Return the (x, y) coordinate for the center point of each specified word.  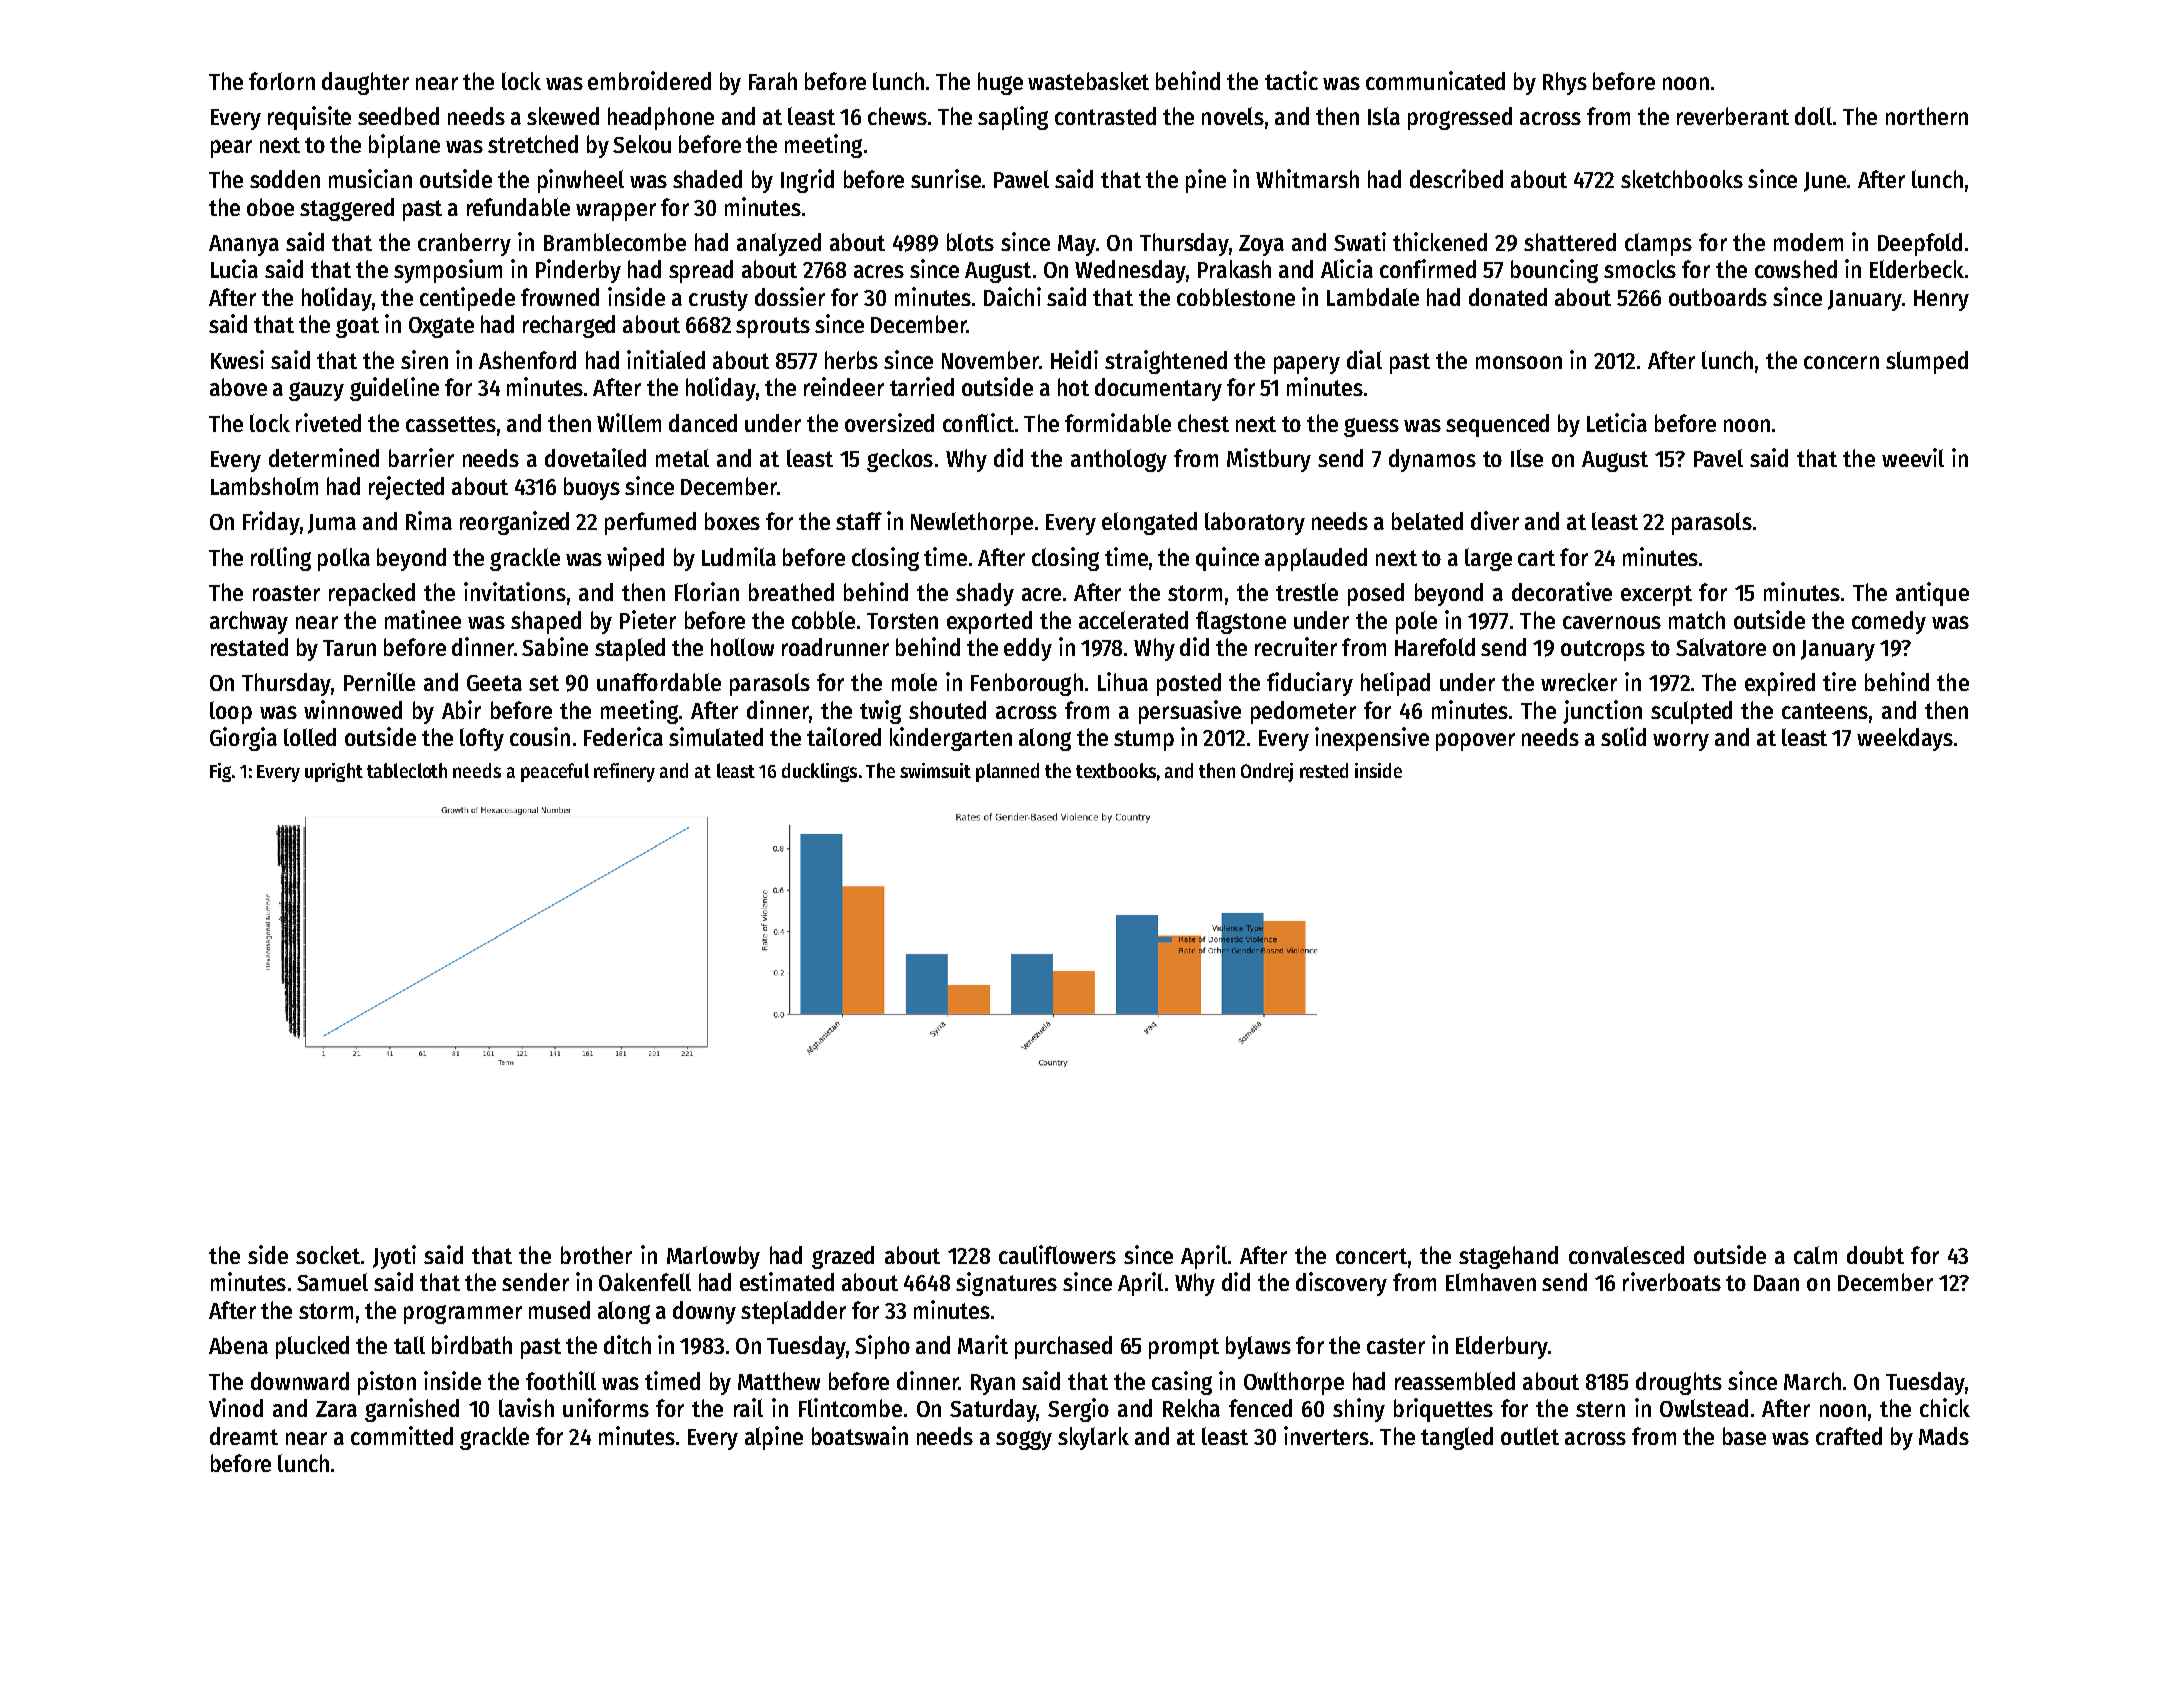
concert (1371, 1256)
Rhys (1565, 83)
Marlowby (713, 1257)
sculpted (1691, 712)
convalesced (1626, 1255)
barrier (421, 457)
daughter (365, 83)
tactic (1291, 80)
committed (402, 1435)
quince (1227, 559)
